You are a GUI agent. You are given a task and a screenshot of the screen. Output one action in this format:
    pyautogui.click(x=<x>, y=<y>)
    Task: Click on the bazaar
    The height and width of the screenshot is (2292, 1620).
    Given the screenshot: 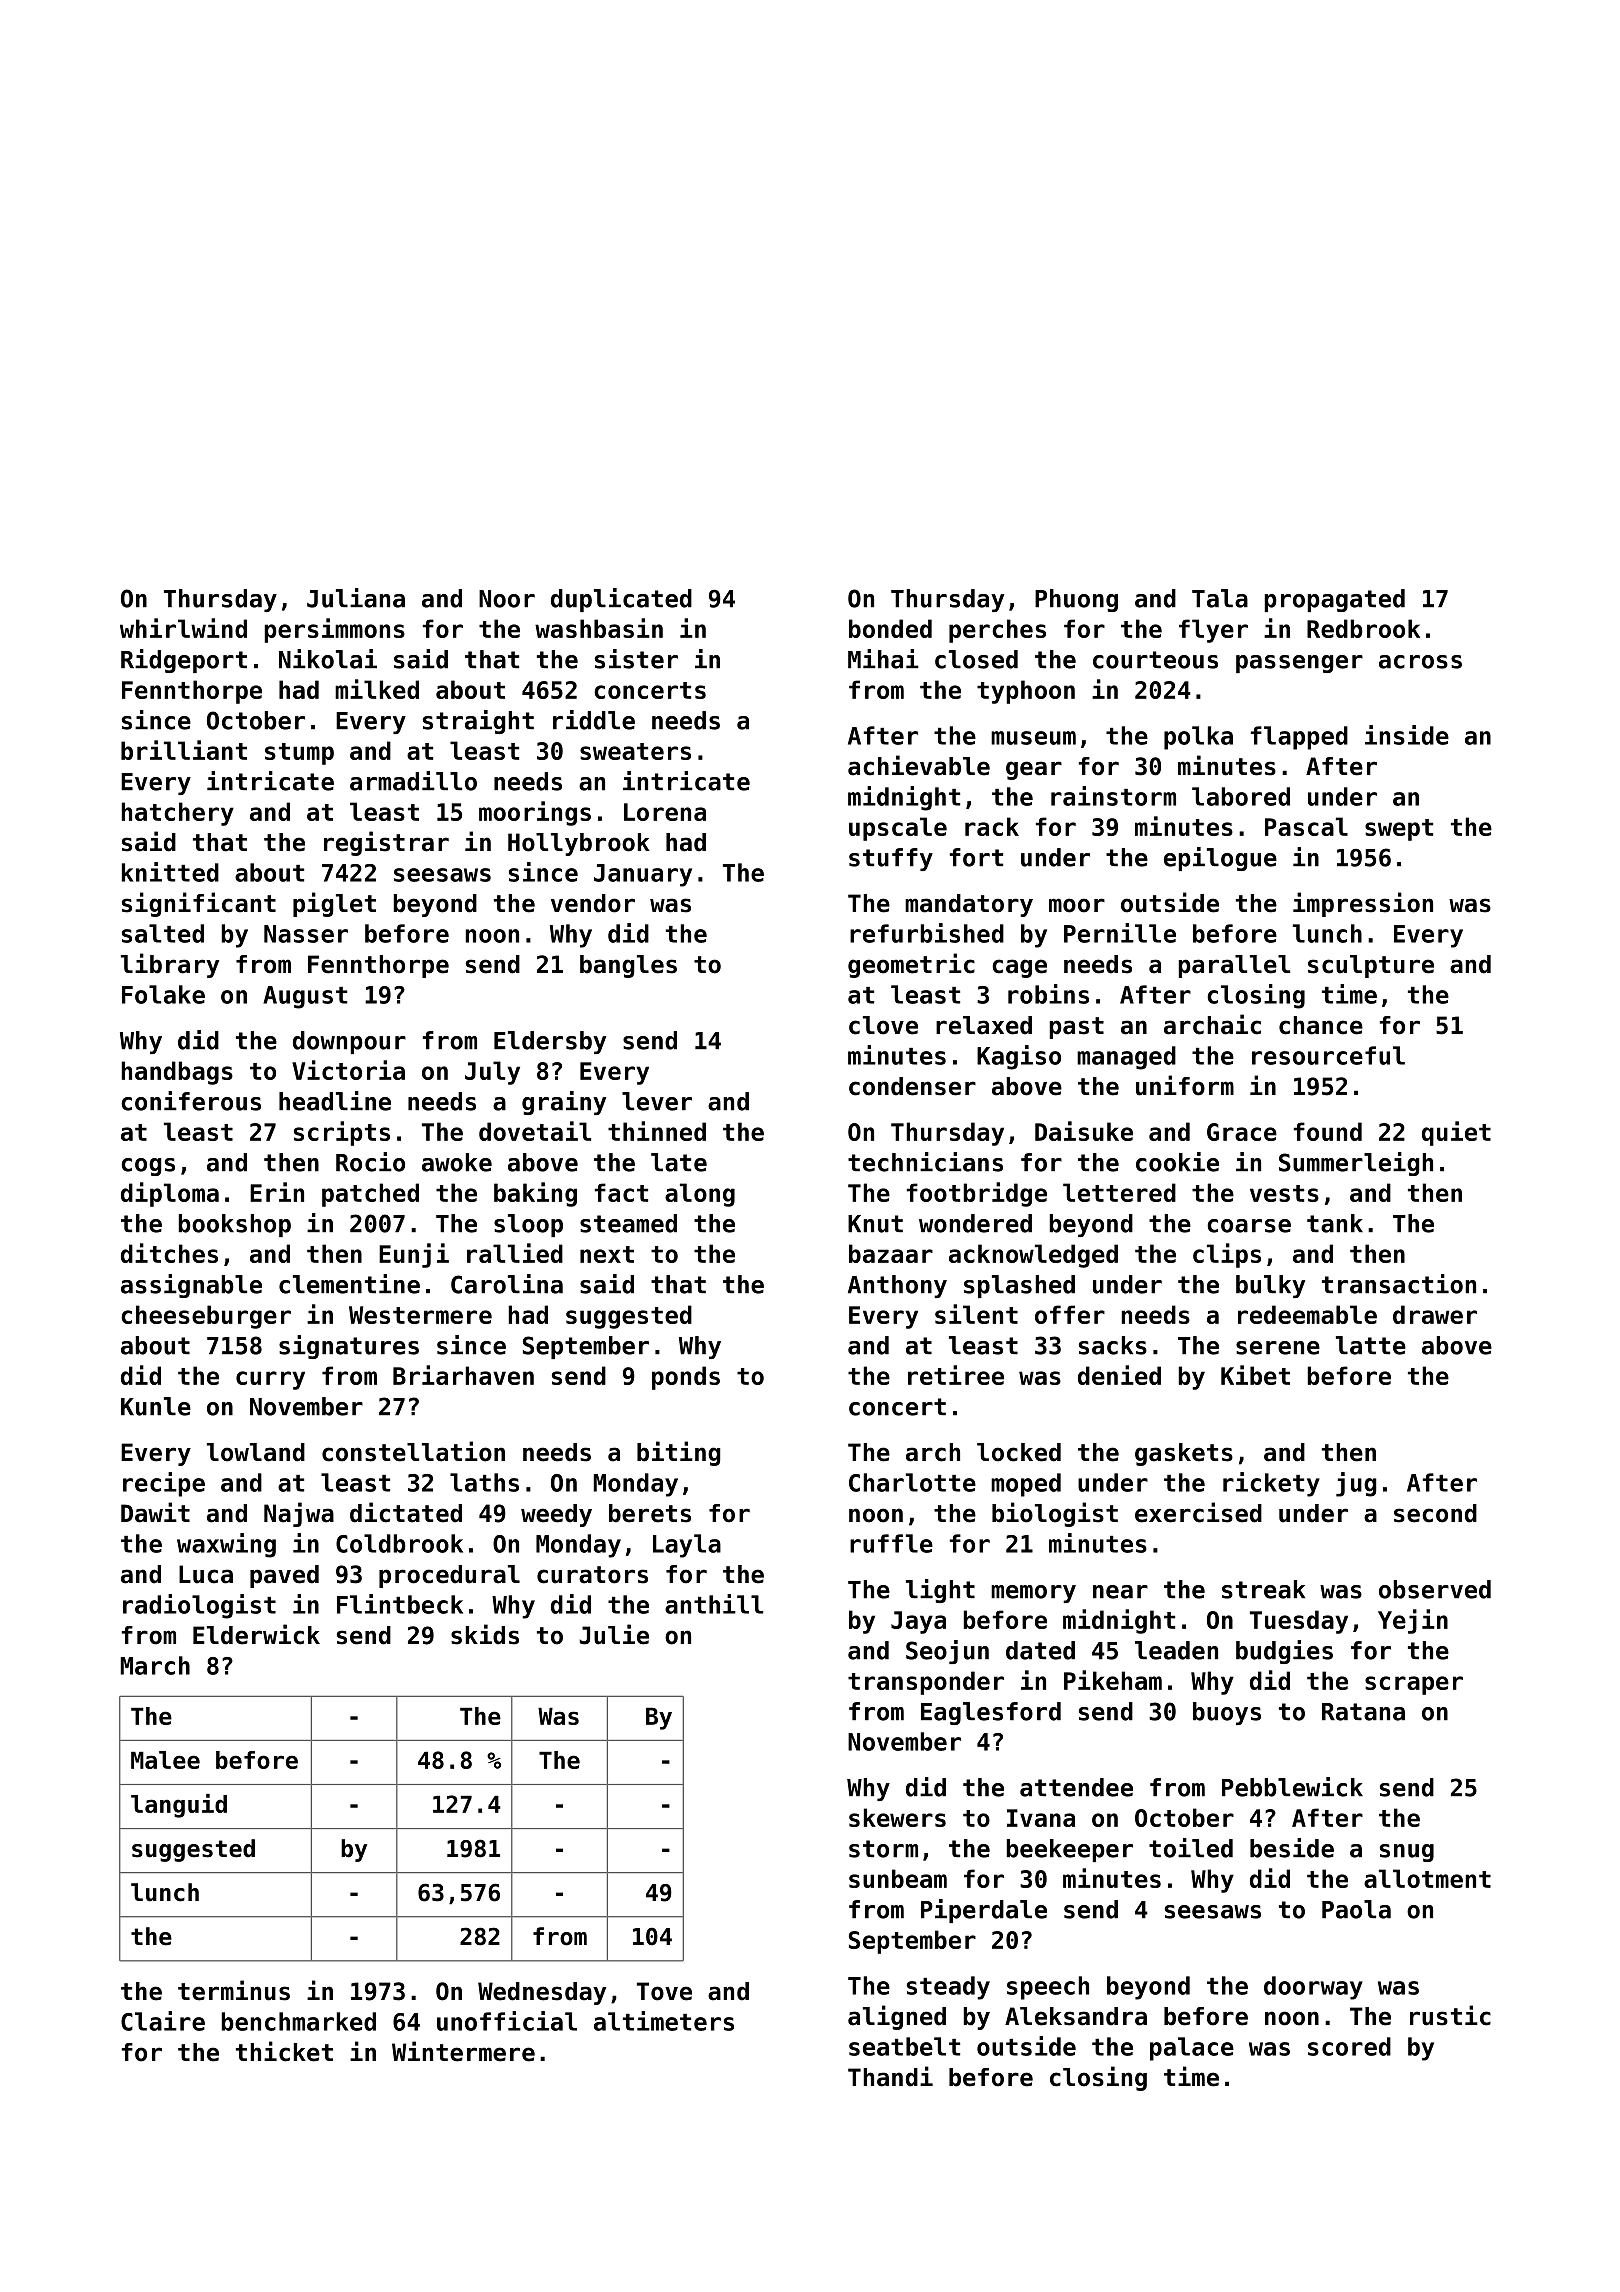 What is the action you would take?
    pyautogui.click(x=891, y=1253)
